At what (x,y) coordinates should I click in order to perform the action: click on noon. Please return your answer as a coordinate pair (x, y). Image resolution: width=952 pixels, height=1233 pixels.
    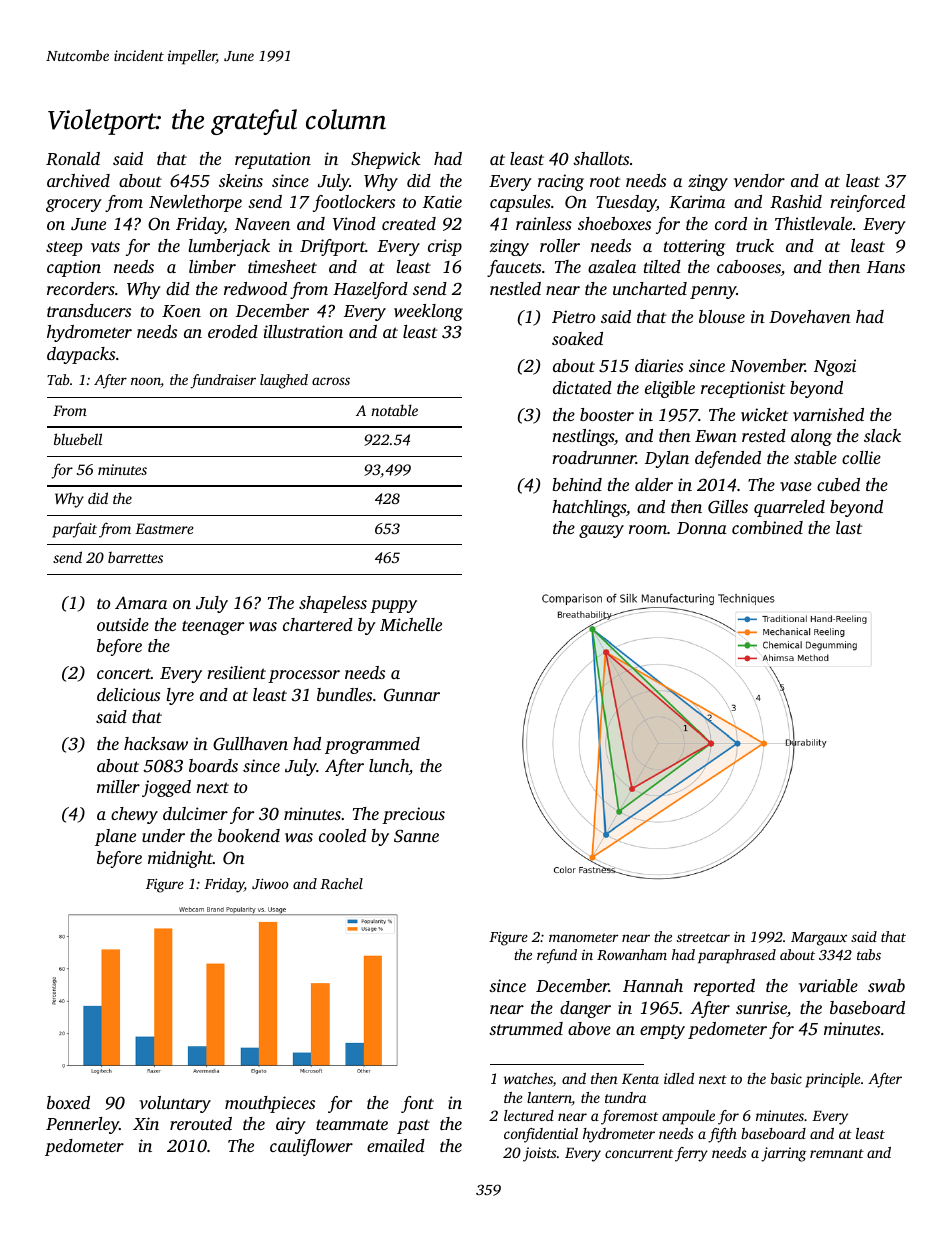
    Looking at the image, I should click on (146, 382).
